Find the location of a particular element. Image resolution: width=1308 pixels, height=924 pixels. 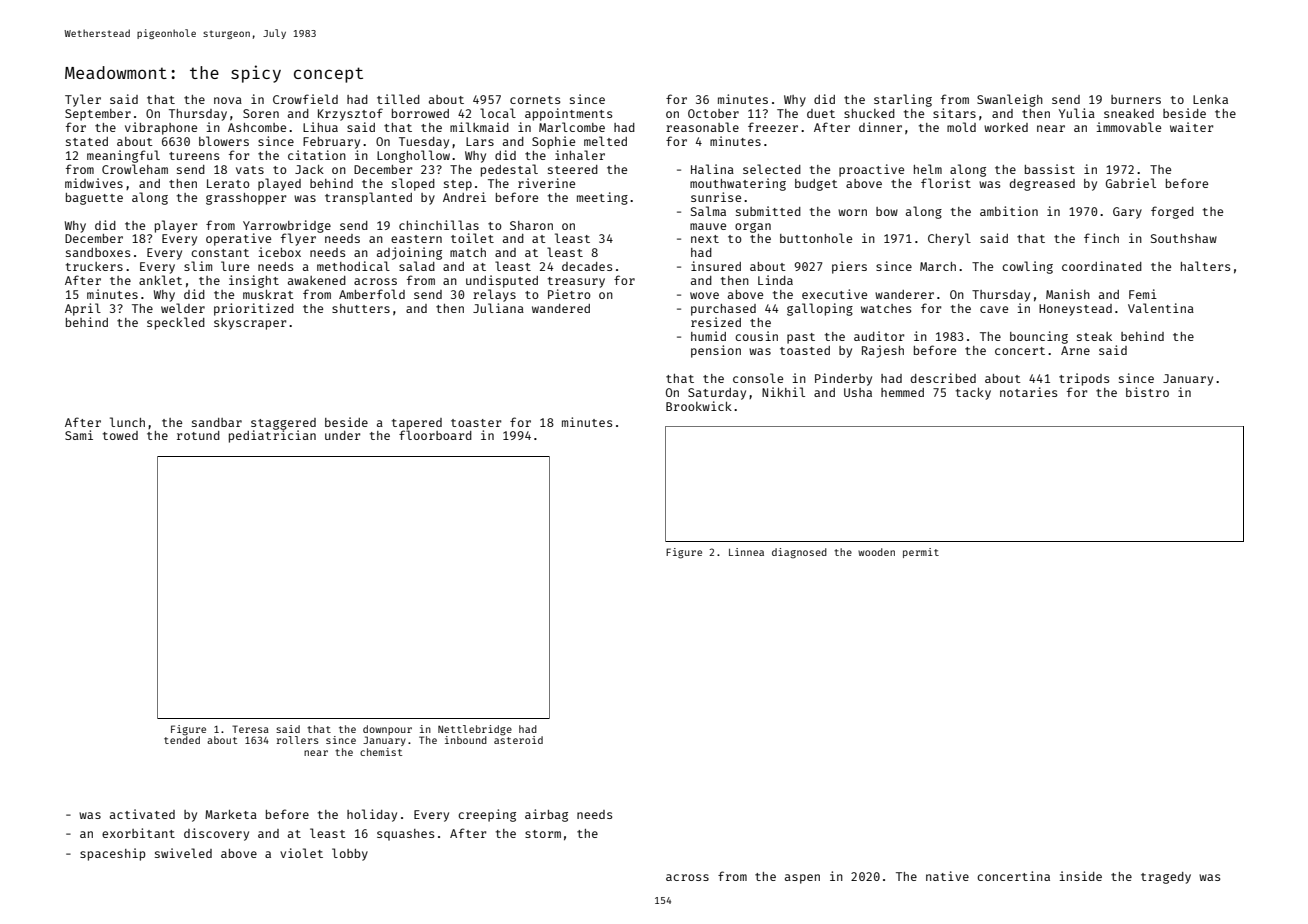

October is located at coordinates (713, 113).
